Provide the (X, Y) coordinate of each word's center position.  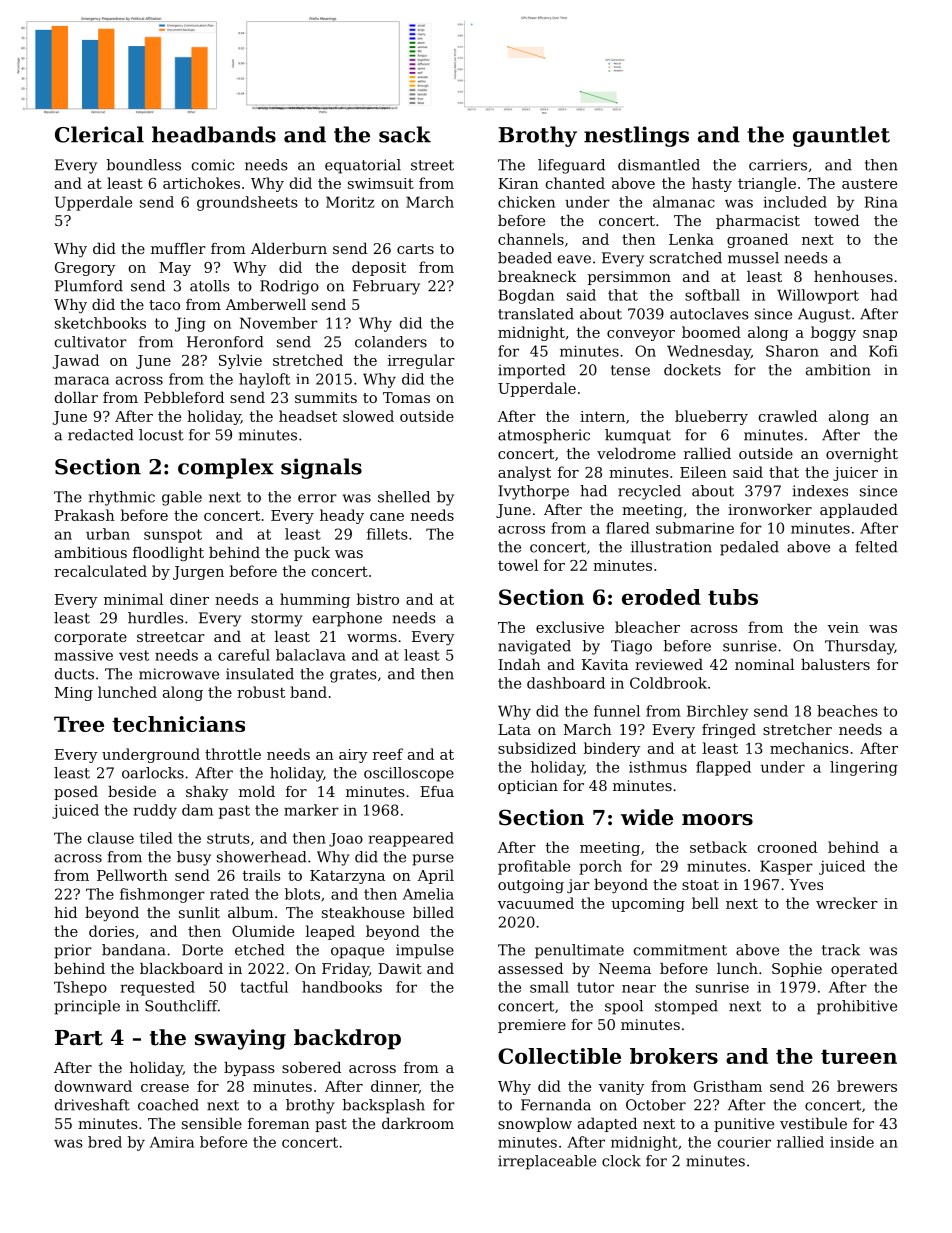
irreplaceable (547, 1162)
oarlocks (153, 773)
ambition (838, 370)
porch (600, 867)
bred (105, 1142)
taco (164, 305)
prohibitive (857, 1007)
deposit (379, 268)
